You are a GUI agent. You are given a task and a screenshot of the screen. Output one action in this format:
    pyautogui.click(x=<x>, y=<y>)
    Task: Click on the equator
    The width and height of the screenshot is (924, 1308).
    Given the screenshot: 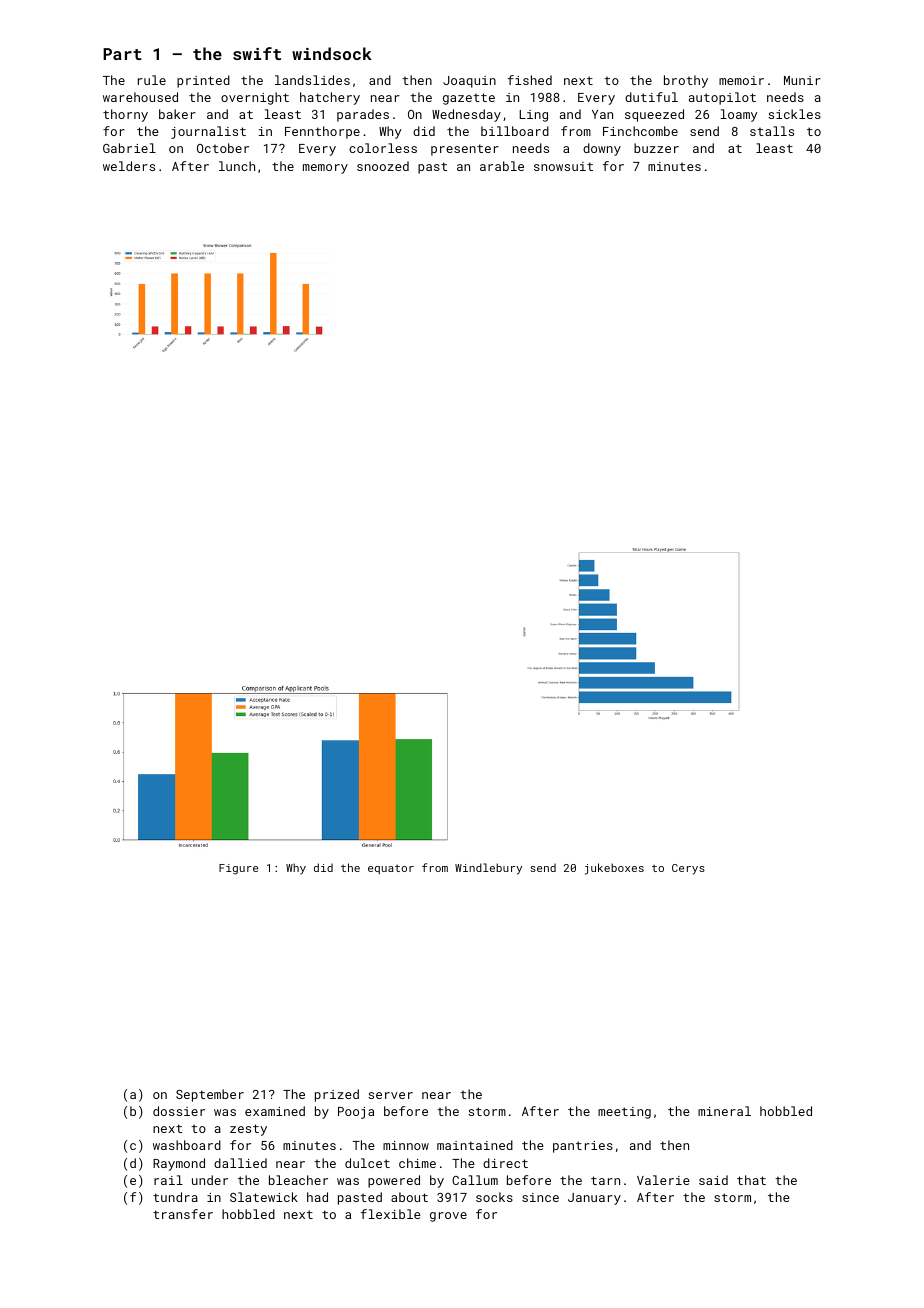 What is the action you would take?
    pyautogui.click(x=391, y=869)
